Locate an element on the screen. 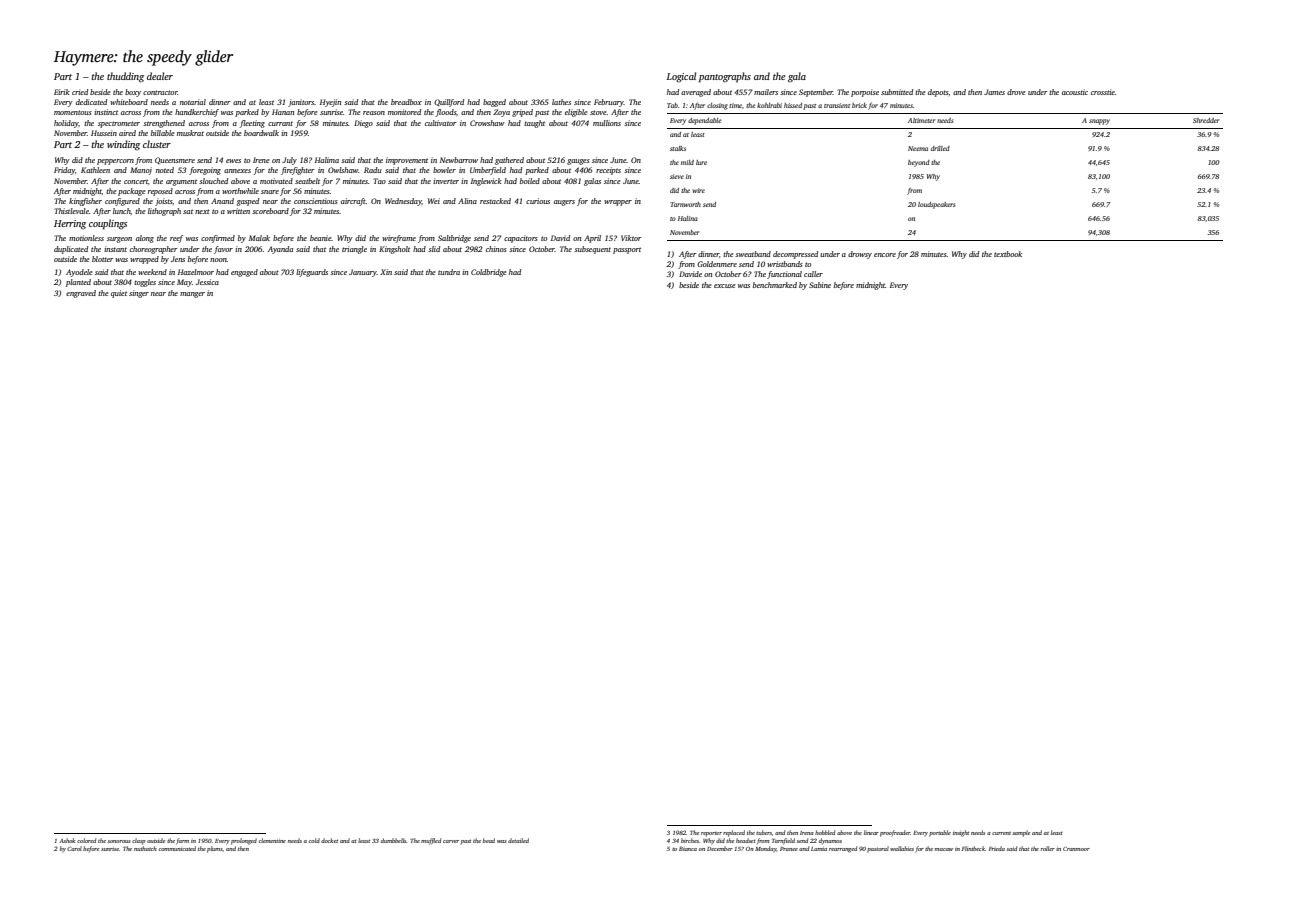 Image resolution: width=1308 pixels, height=924 pixels. snappy is located at coordinates (1099, 122).
